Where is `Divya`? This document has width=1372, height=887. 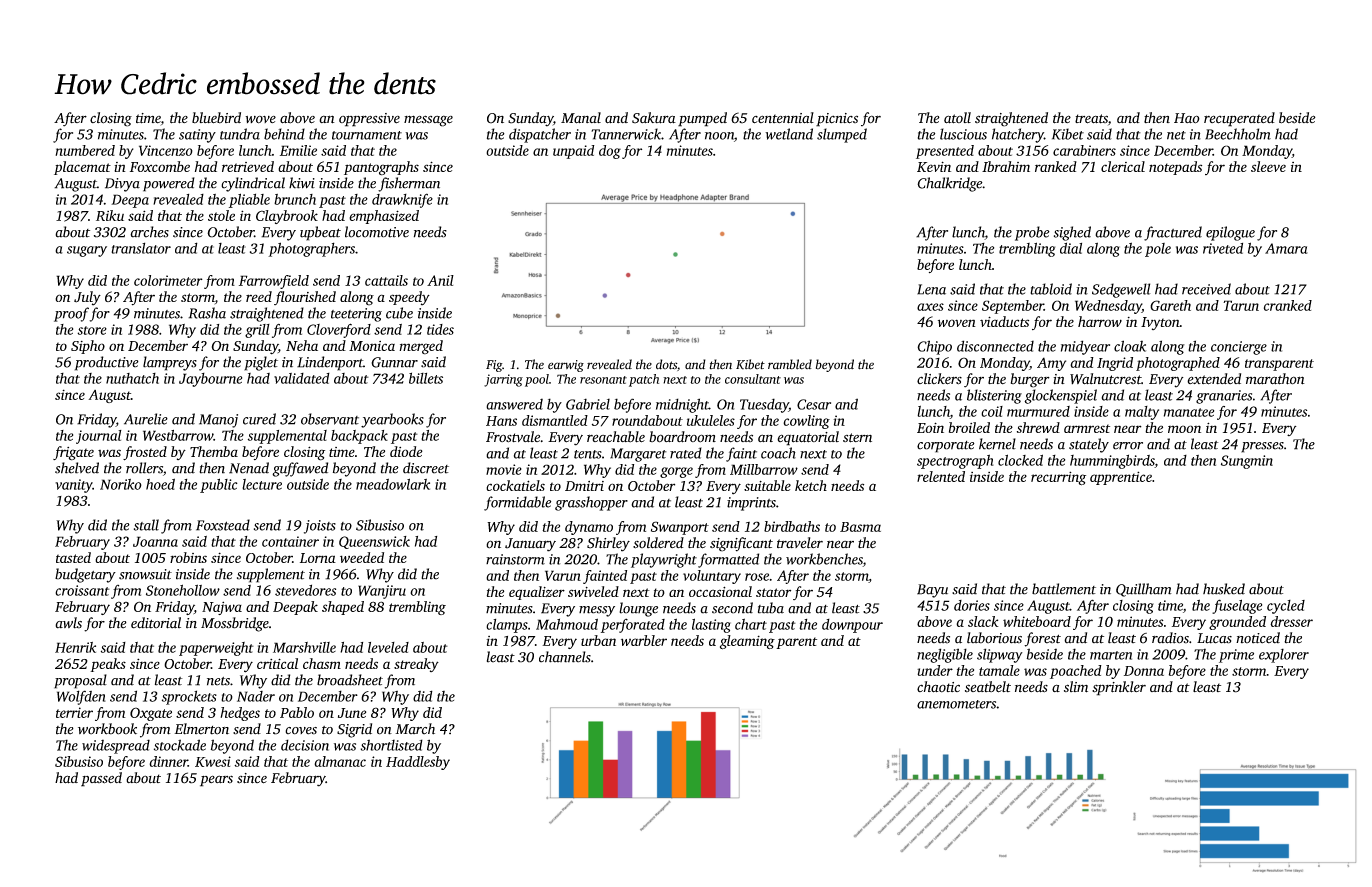
Divya is located at coordinates (122, 185).
